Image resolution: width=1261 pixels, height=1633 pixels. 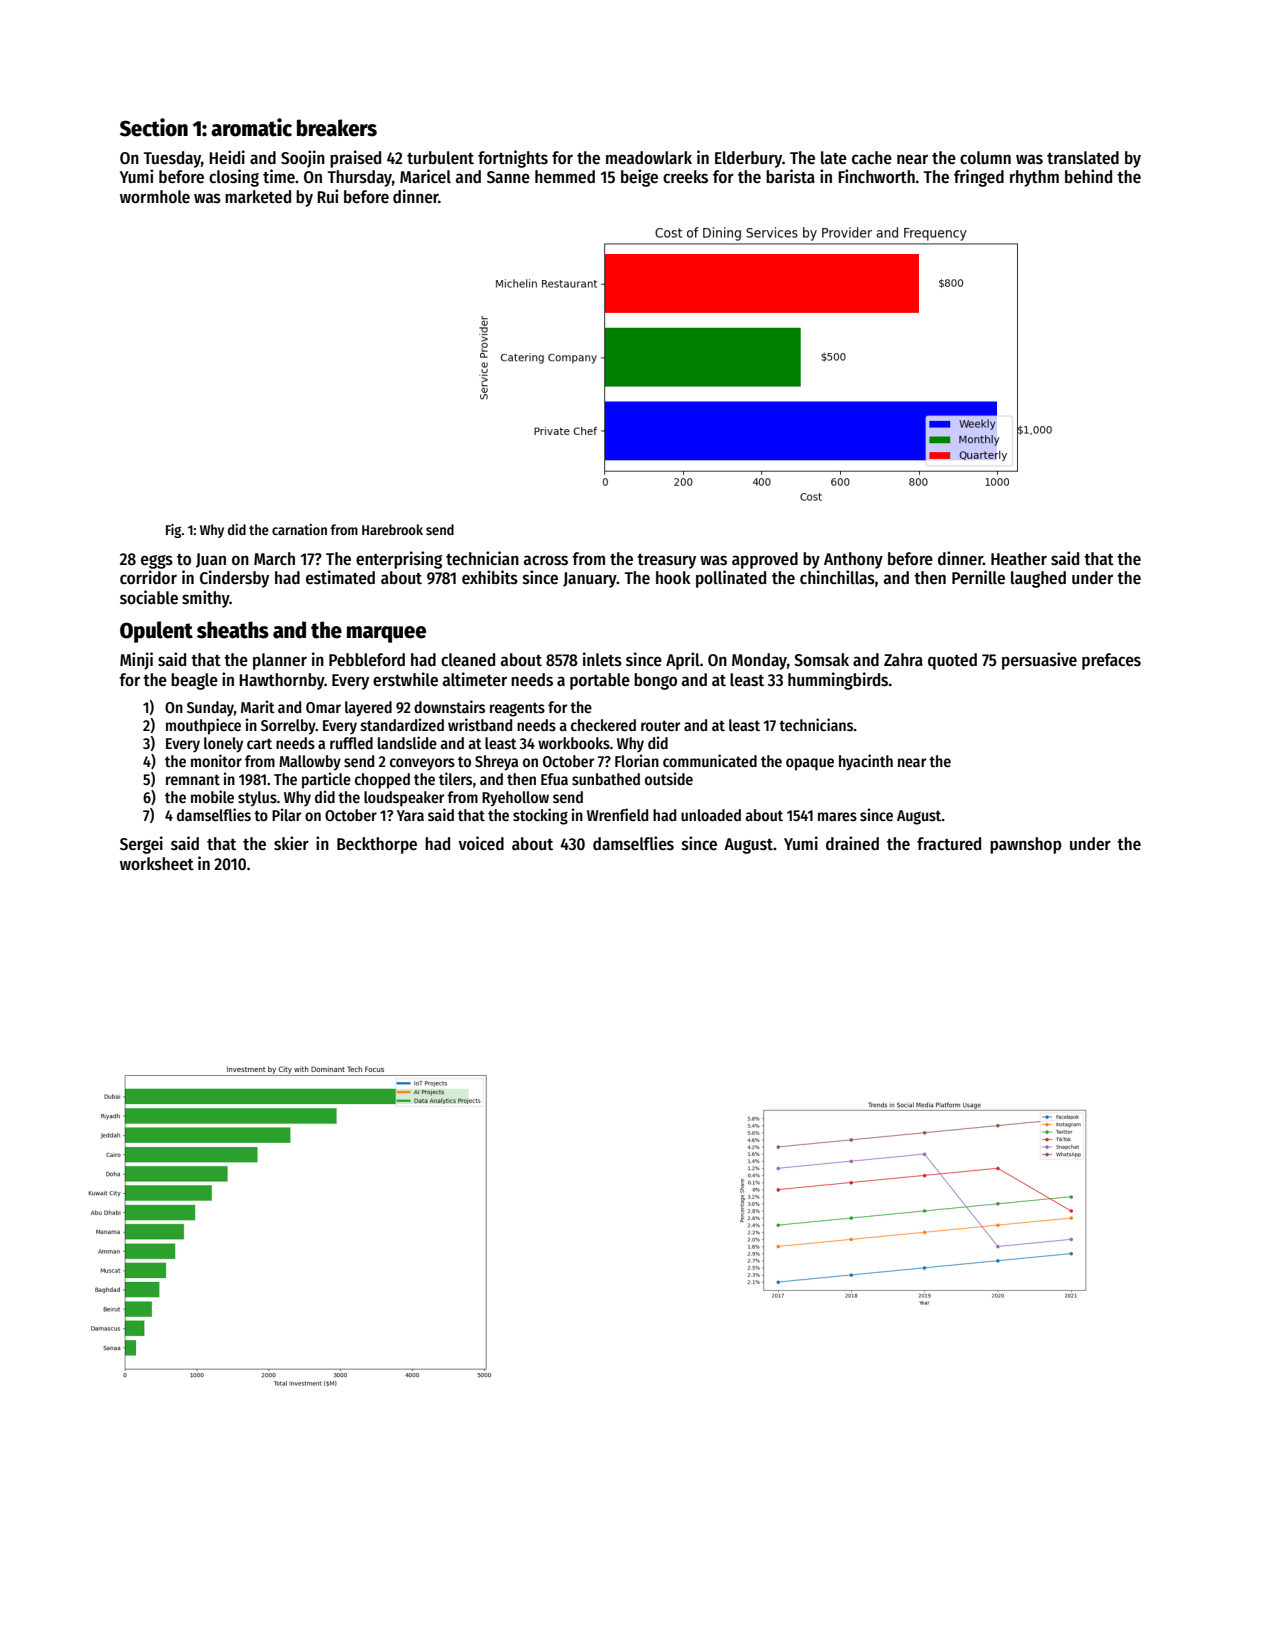 What do you see at coordinates (513, 159) in the screenshot?
I see `fortnights` at bounding box center [513, 159].
